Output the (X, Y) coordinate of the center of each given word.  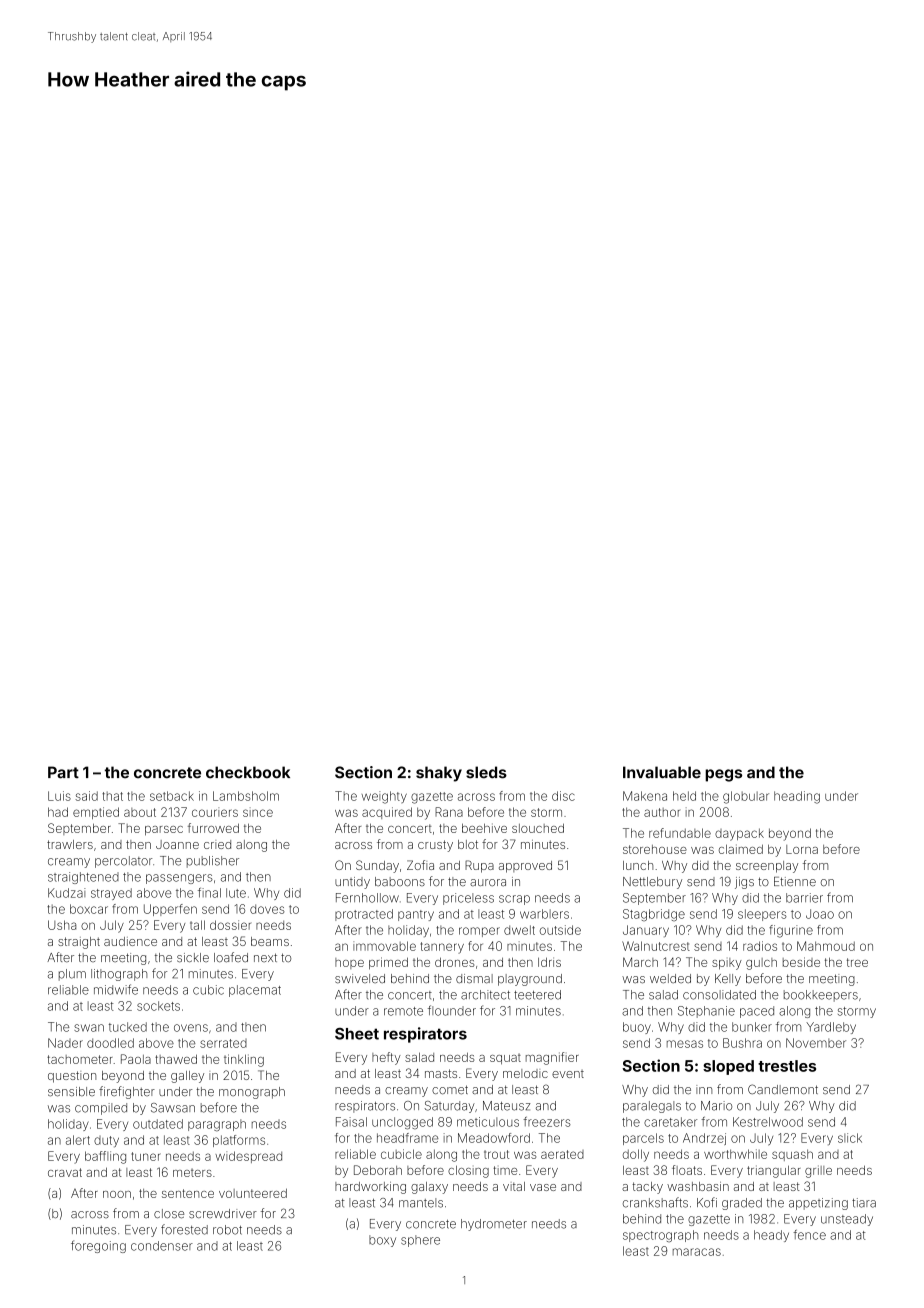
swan (89, 1028)
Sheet (357, 1034)
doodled (110, 1043)
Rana (449, 812)
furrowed (213, 828)
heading (797, 797)
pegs (723, 775)
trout (496, 1154)
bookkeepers (821, 996)
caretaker (670, 1122)
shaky (439, 774)
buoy (637, 1028)
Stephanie (706, 1012)
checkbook (248, 772)
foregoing (98, 1246)
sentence (188, 1193)
